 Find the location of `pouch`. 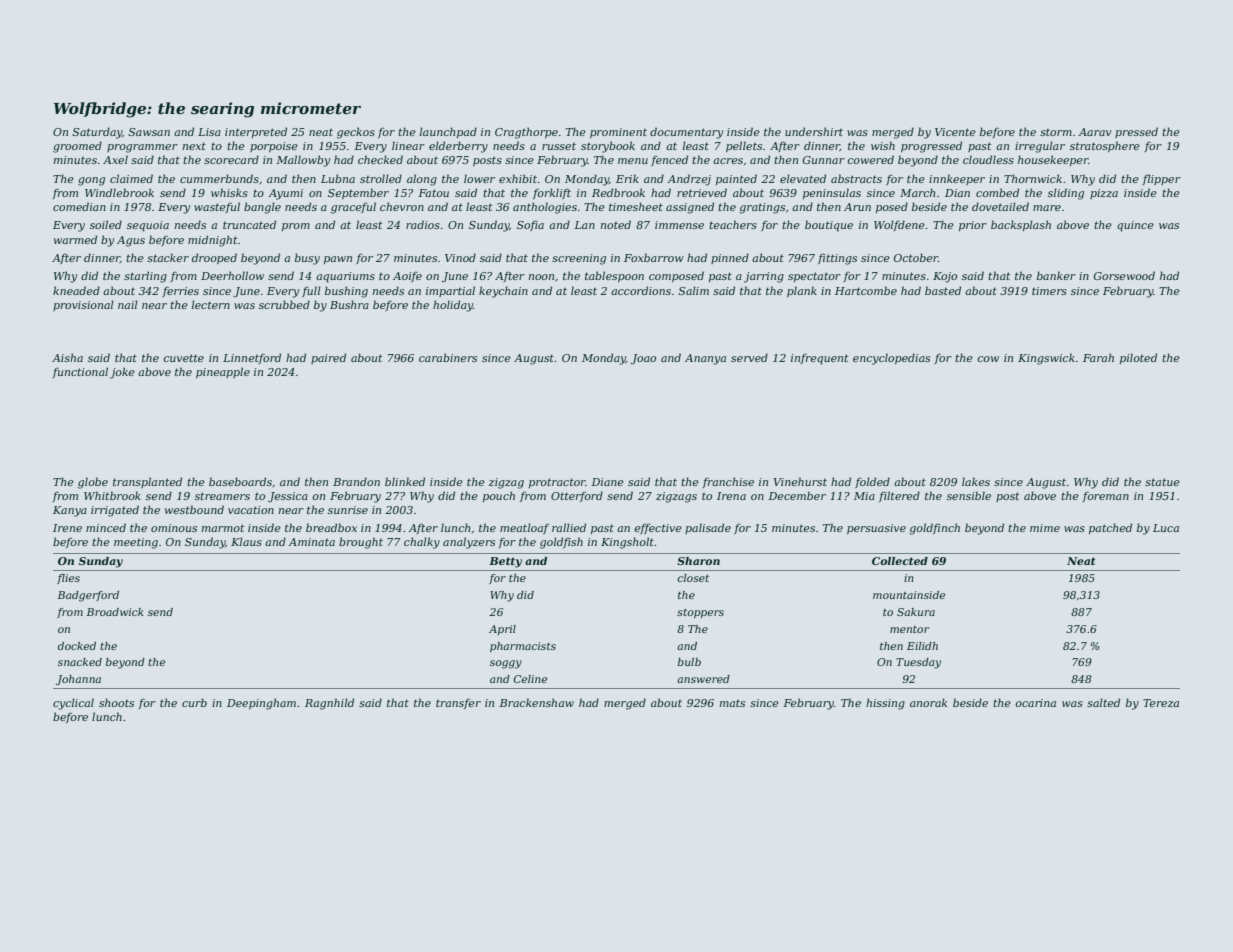

pouch is located at coordinates (499, 496).
